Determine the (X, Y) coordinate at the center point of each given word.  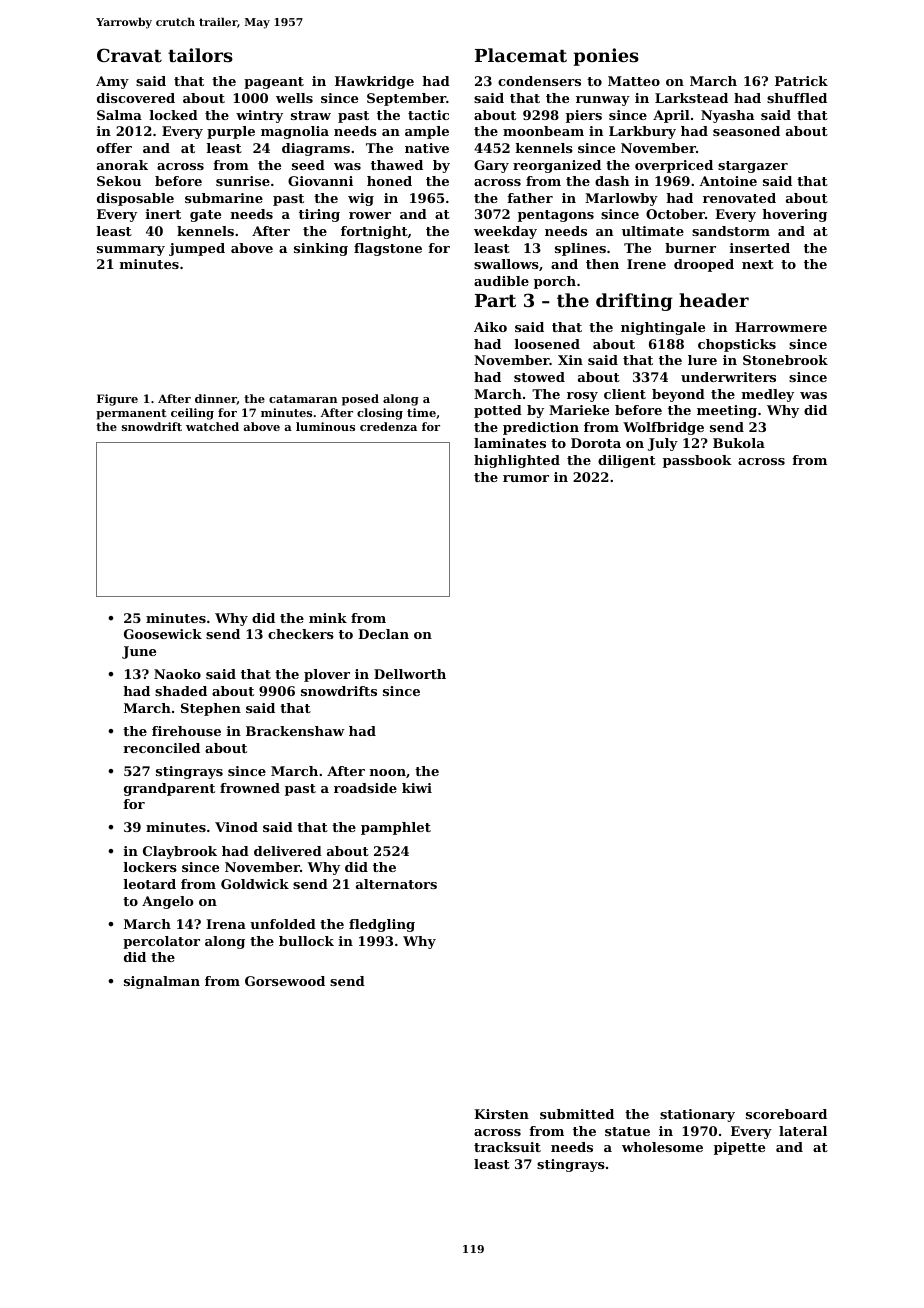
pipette (739, 1148)
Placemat (521, 55)
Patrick (801, 81)
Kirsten (501, 1114)
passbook (697, 461)
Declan (383, 634)
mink (328, 618)
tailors (200, 55)
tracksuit (507, 1147)
